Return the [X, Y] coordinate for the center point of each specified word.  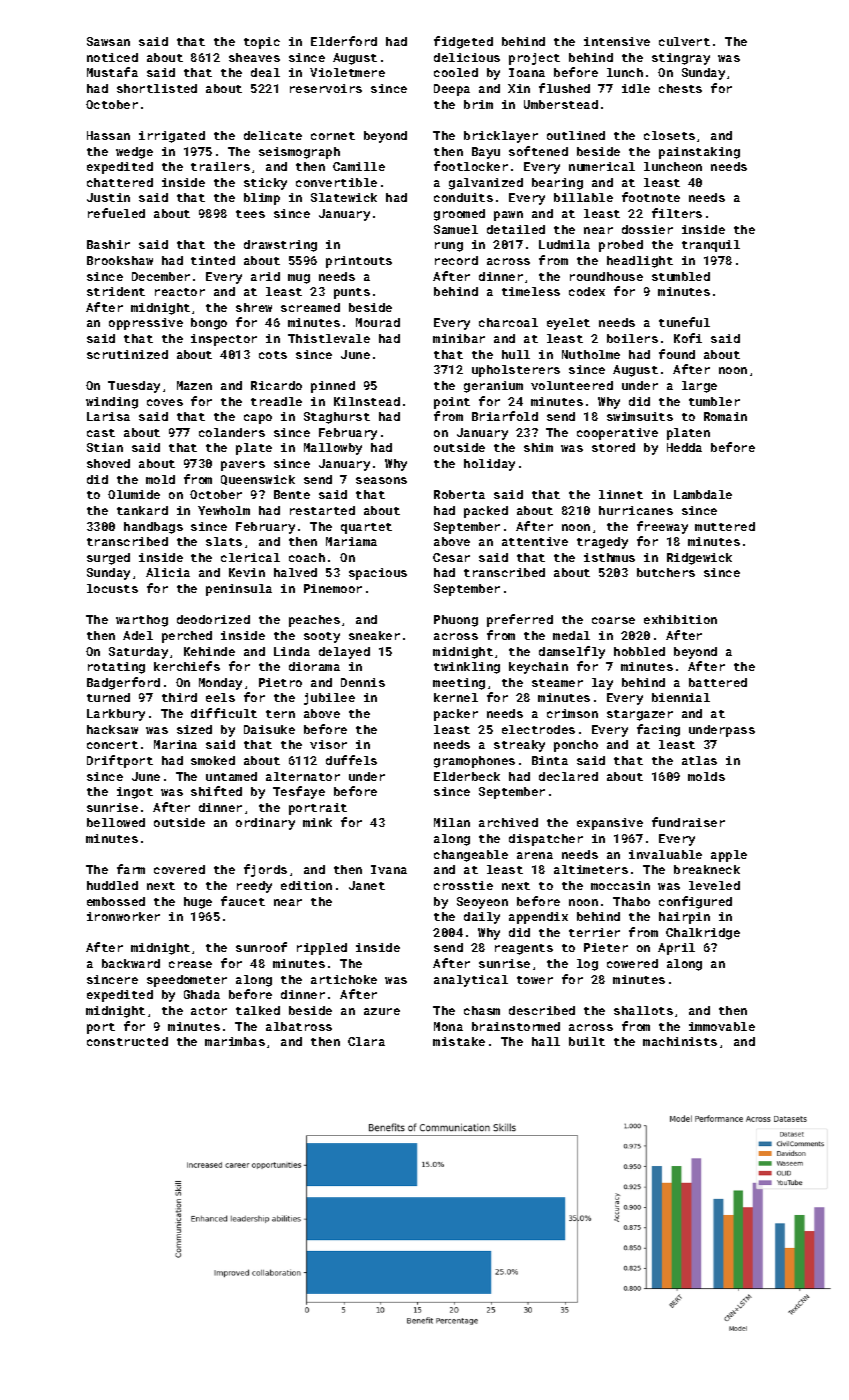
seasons [381, 480]
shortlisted [157, 88]
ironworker [123, 916]
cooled [456, 72]
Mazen [194, 385]
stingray [681, 59]
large [699, 387]
